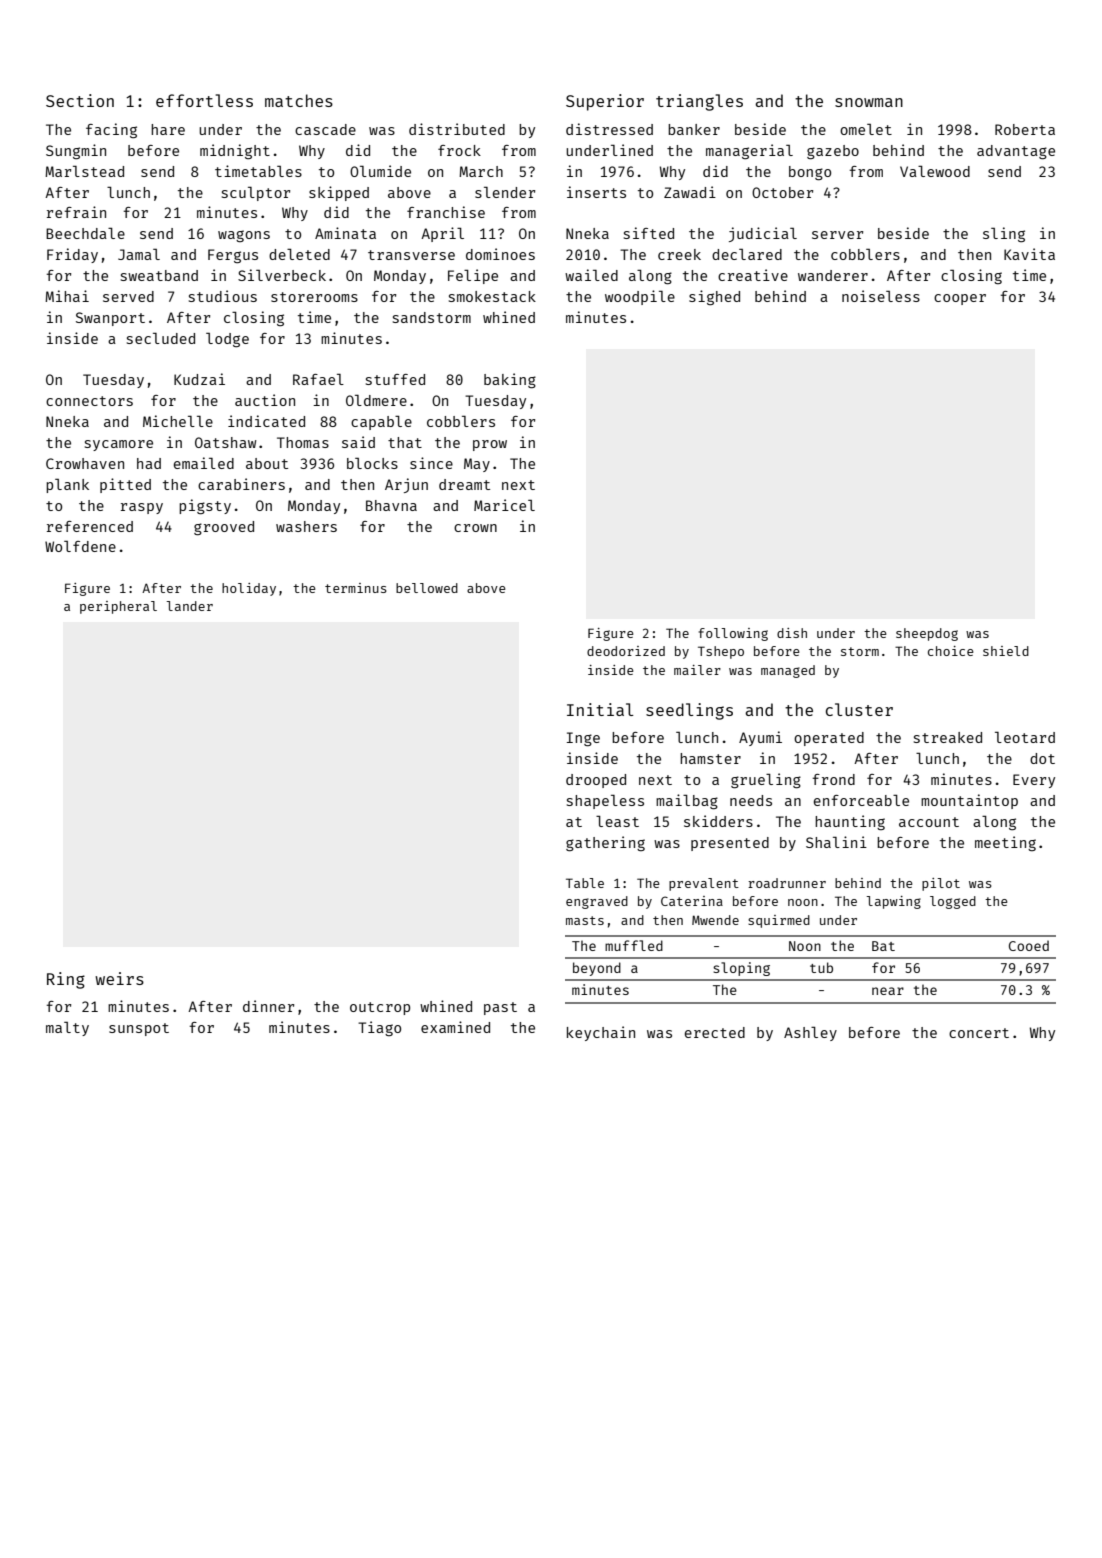  What do you see at coordinates (427, 588) in the screenshot?
I see `bellowed` at bounding box center [427, 588].
